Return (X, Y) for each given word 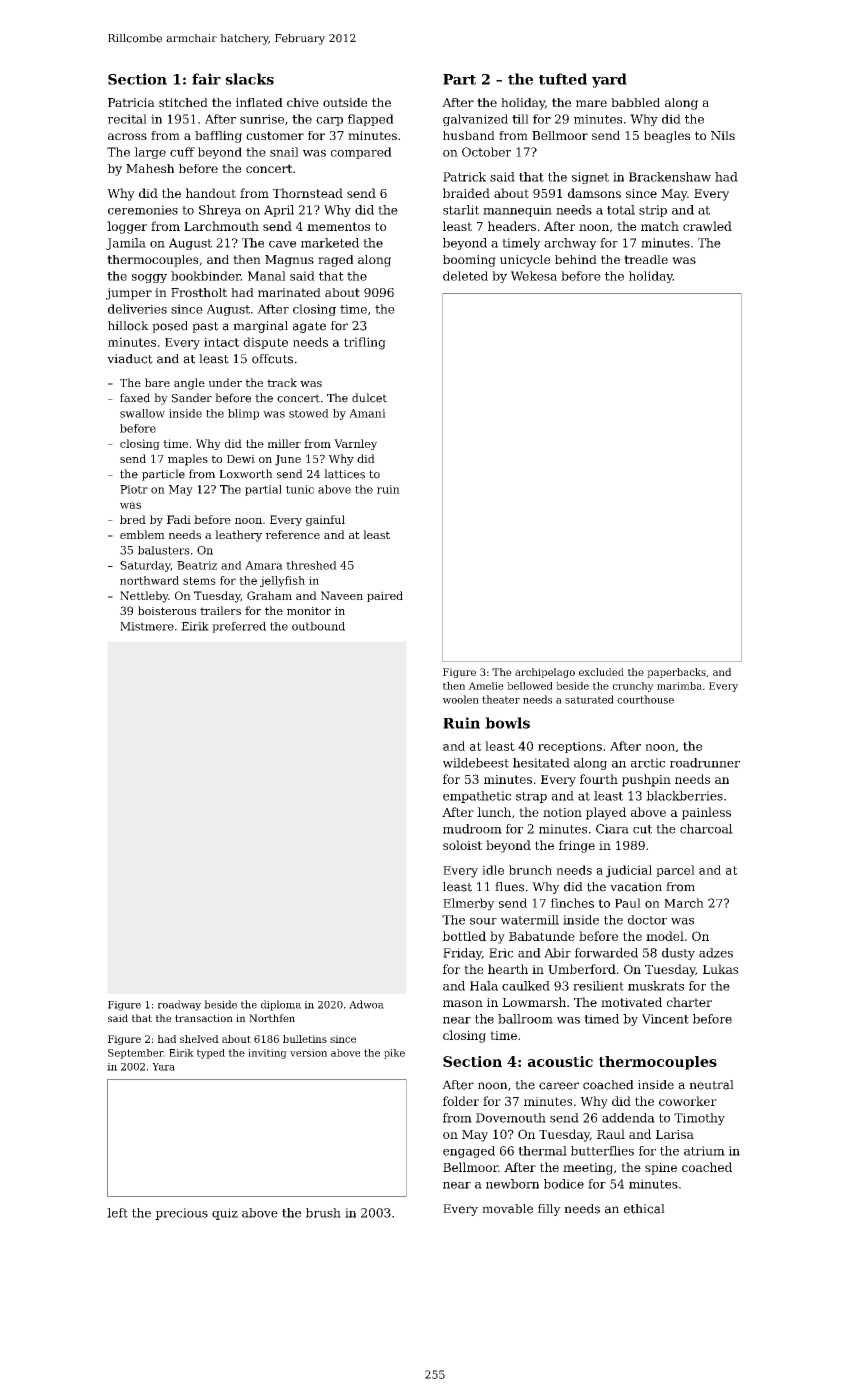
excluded (601, 672)
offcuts (272, 359)
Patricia (131, 102)
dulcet (369, 398)
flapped (371, 120)
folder (461, 1101)
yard (609, 80)
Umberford (582, 969)
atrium (704, 1151)
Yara (163, 1067)
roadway (179, 1005)
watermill (529, 920)
